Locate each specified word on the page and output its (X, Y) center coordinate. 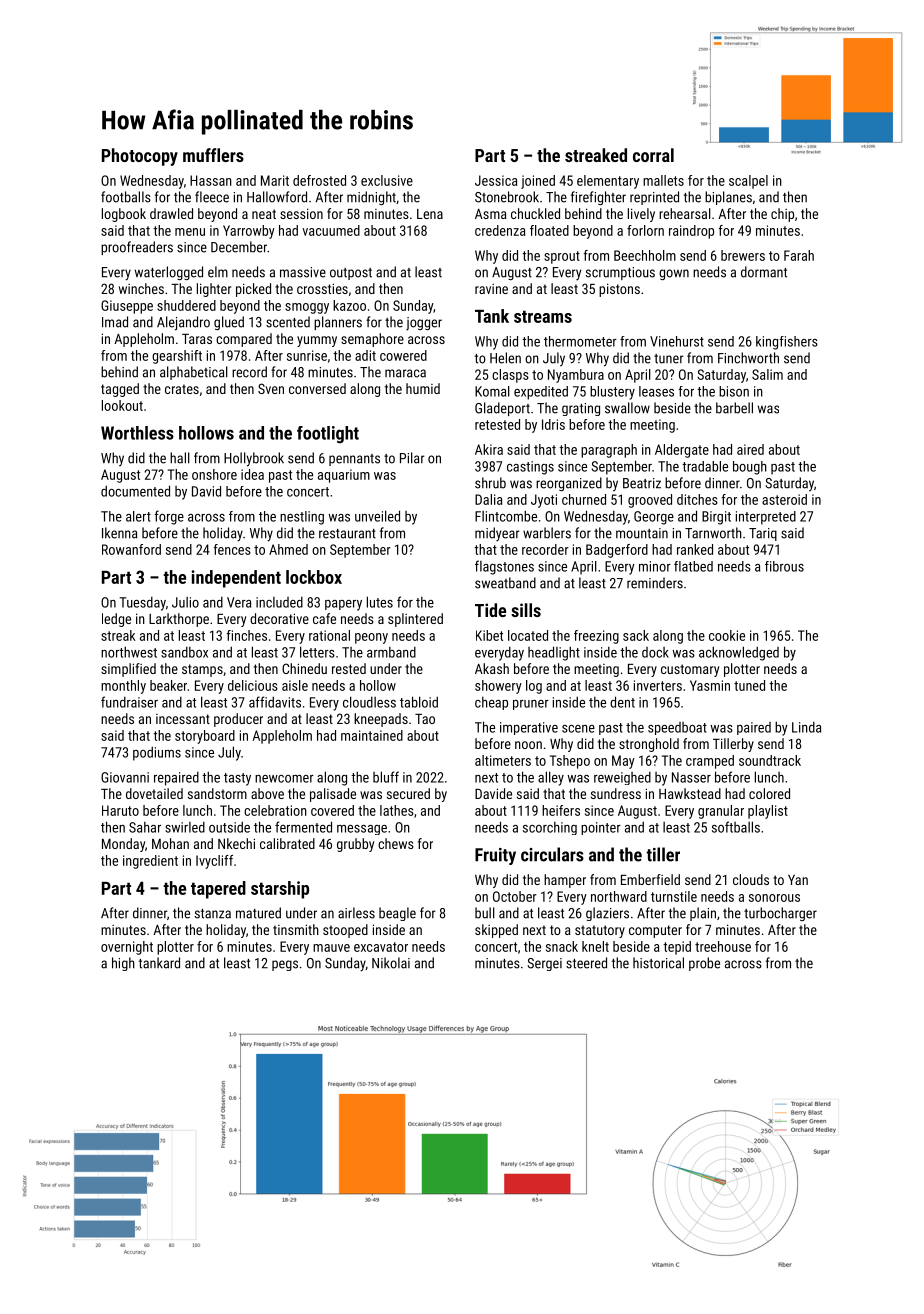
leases (656, 391)
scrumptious (620, 273)
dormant (764, 272)
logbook (124, 215)
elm (218, 272)
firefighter (598, 198)
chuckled (535, 213)
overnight (127, 948)
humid (423, 388)
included (279, 602)
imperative (529, 728)
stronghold (649, 745)
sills (526, 610)
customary (690, 670)
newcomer (284, 779)
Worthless (137, 433)
